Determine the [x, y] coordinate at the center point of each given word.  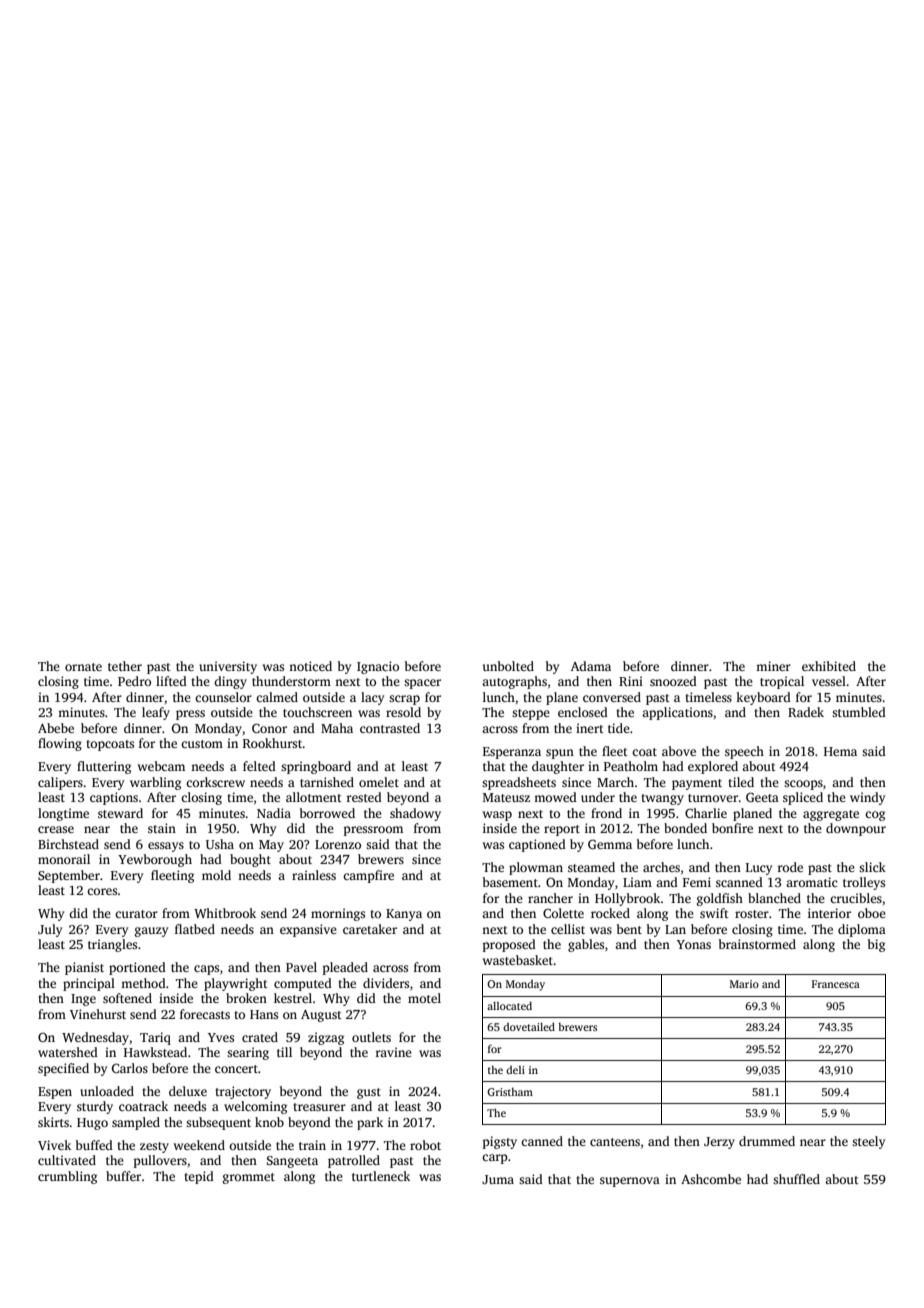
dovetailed [529, 1026]
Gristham [510, 1092]
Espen [55, 1093]
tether [125, 666]
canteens [615, 1142]
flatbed [195, 929]
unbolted [508, 666]
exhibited [829, 666]
